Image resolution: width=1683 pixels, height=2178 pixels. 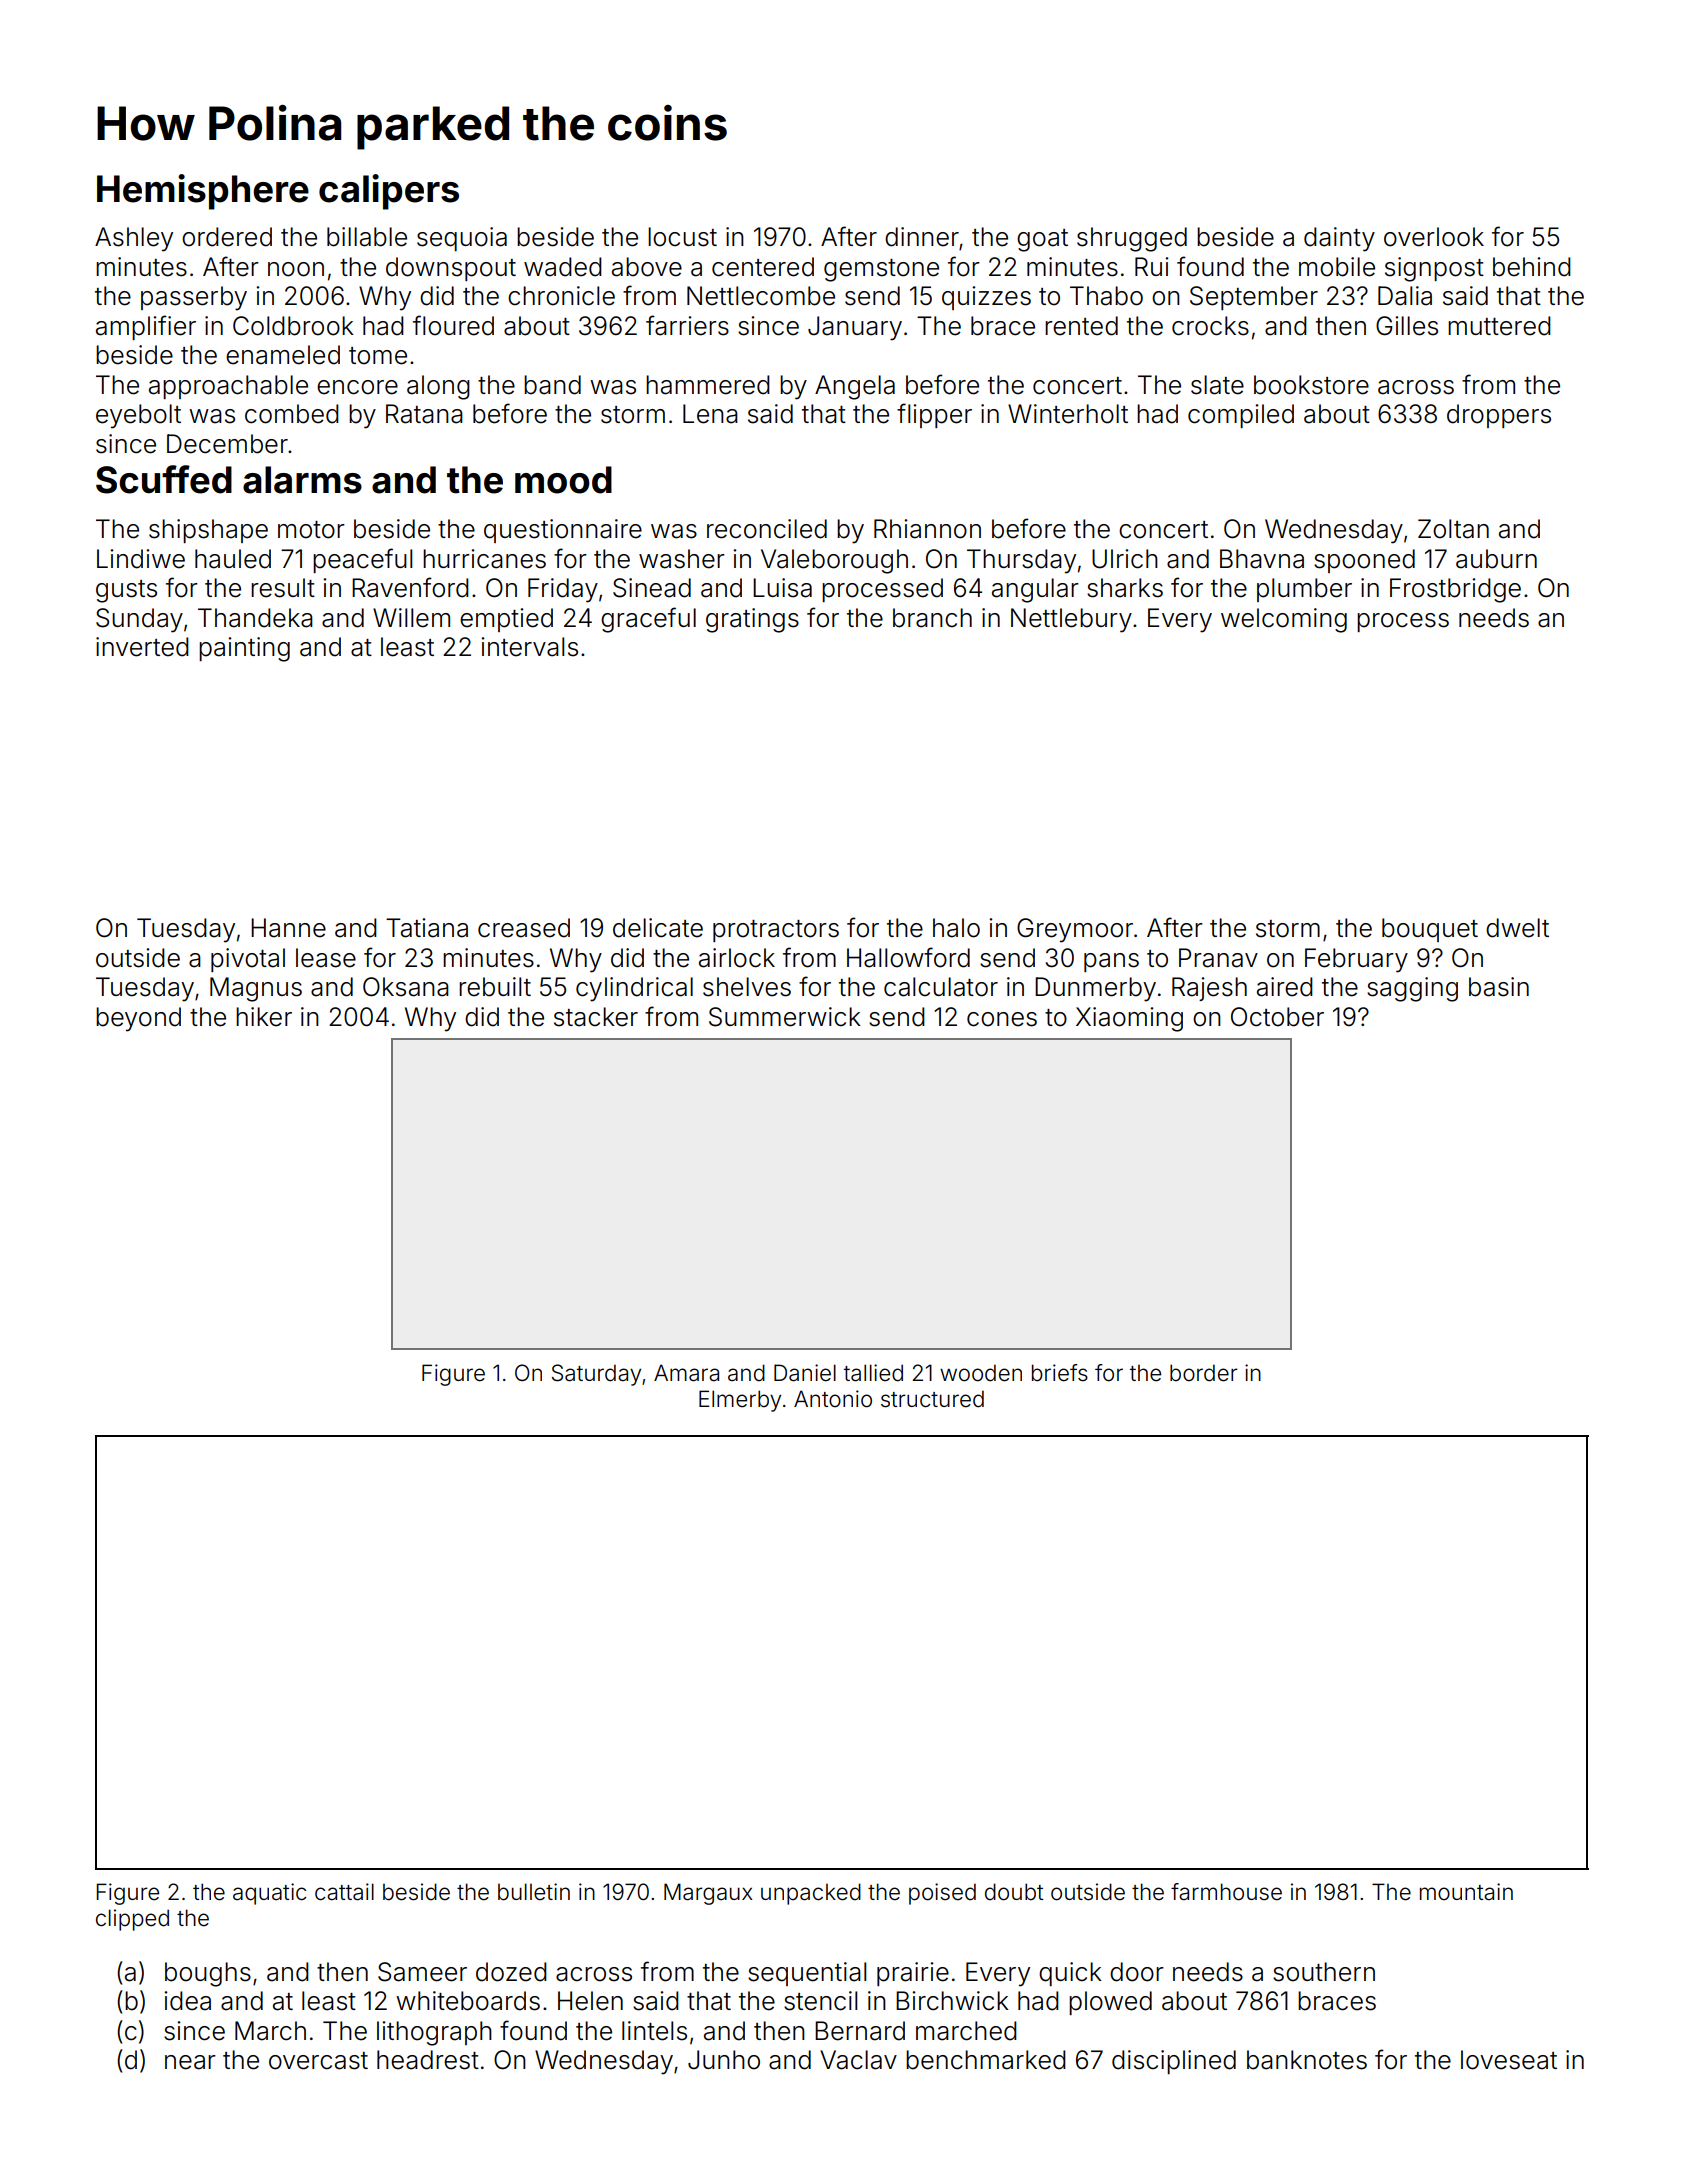 I want to click on Saturday, so click(x=596, y=1375).
